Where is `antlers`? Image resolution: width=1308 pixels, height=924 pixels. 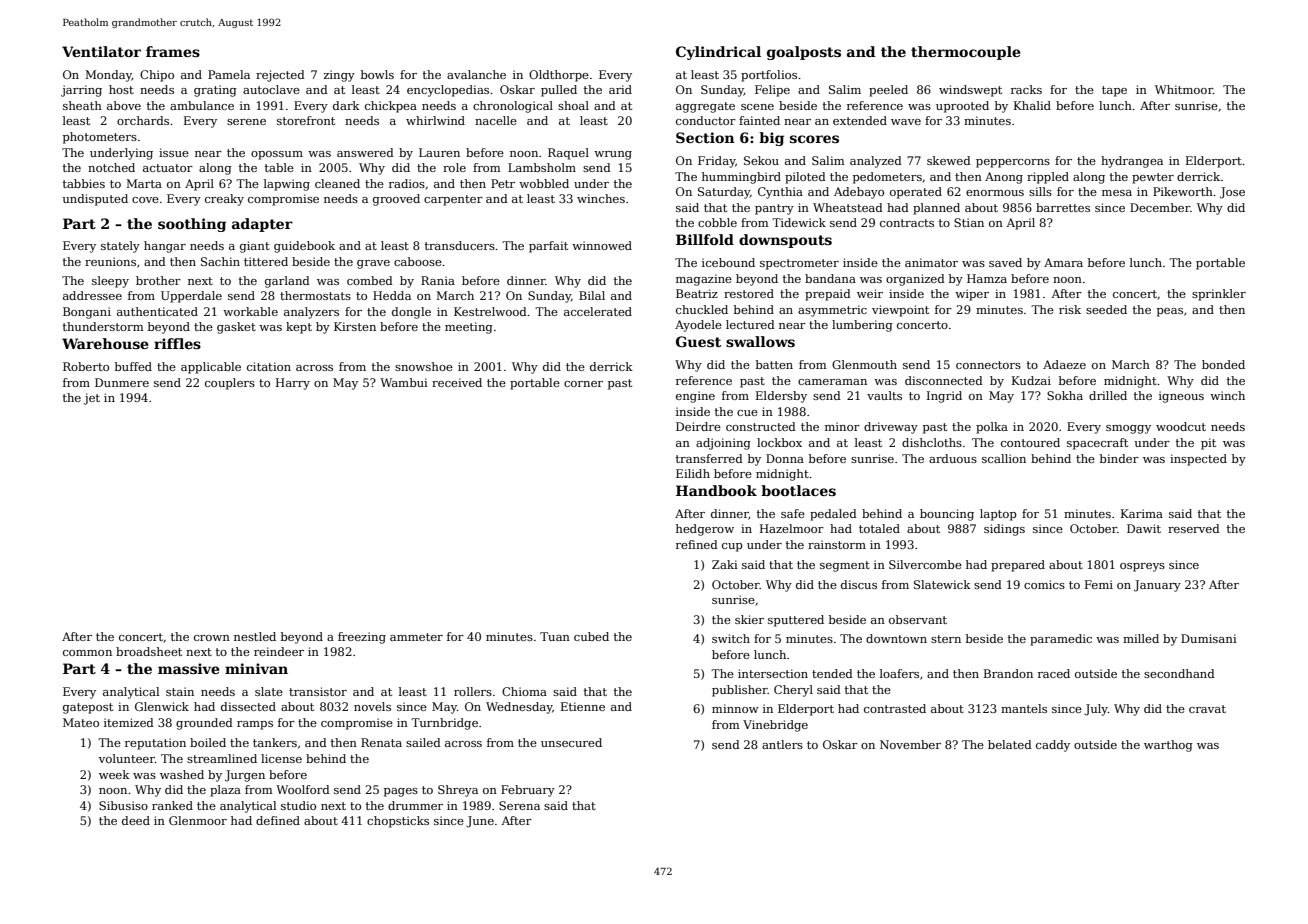 antlers is located at coordinates (782, 744).
